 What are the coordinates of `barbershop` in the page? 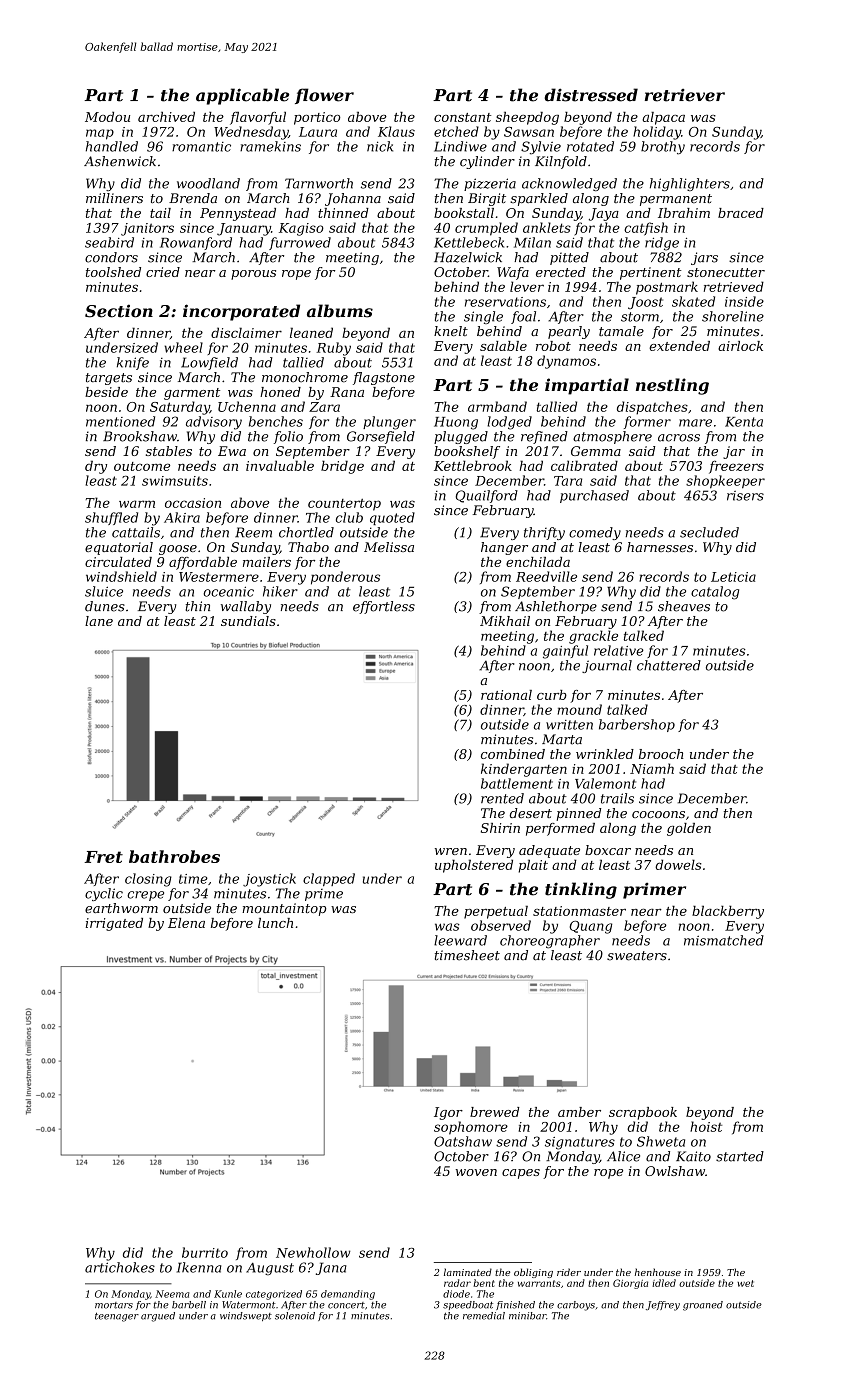 It's located at (637, 725).
